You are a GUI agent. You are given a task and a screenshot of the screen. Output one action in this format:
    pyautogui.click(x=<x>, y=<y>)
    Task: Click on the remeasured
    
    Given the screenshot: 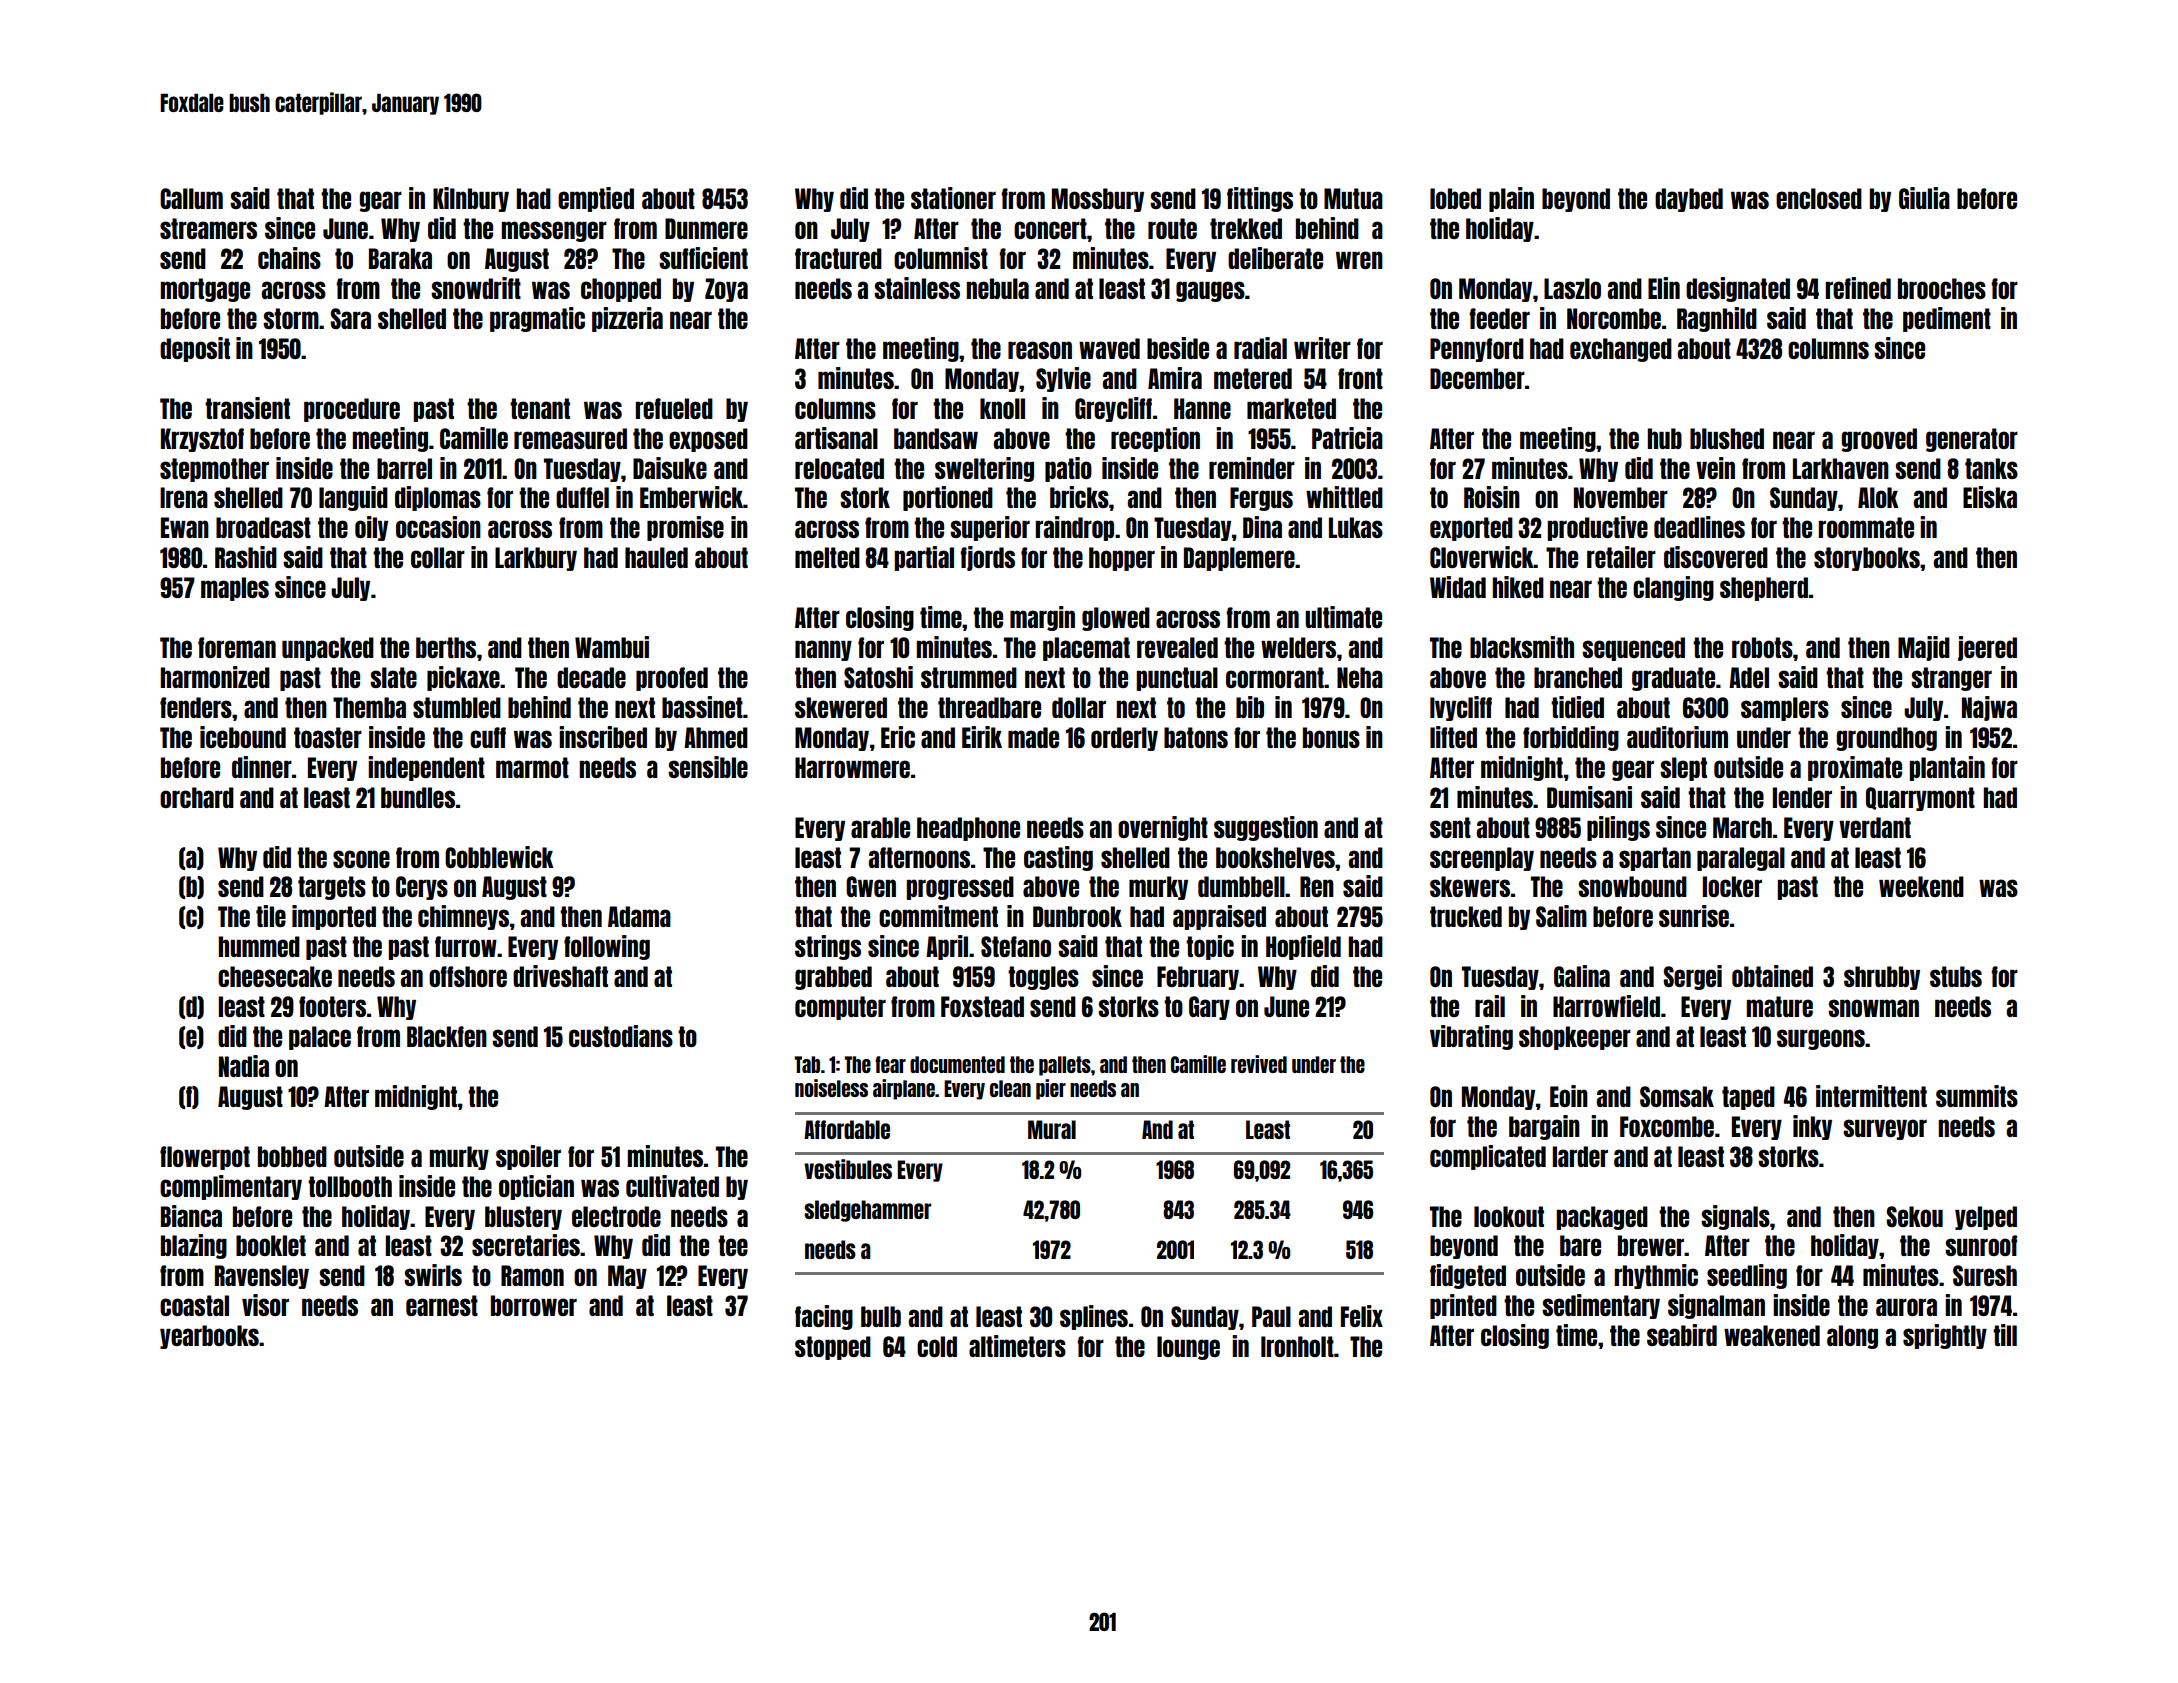 What is the action you would take?
    pyautogui.click(x=570, y=438)
